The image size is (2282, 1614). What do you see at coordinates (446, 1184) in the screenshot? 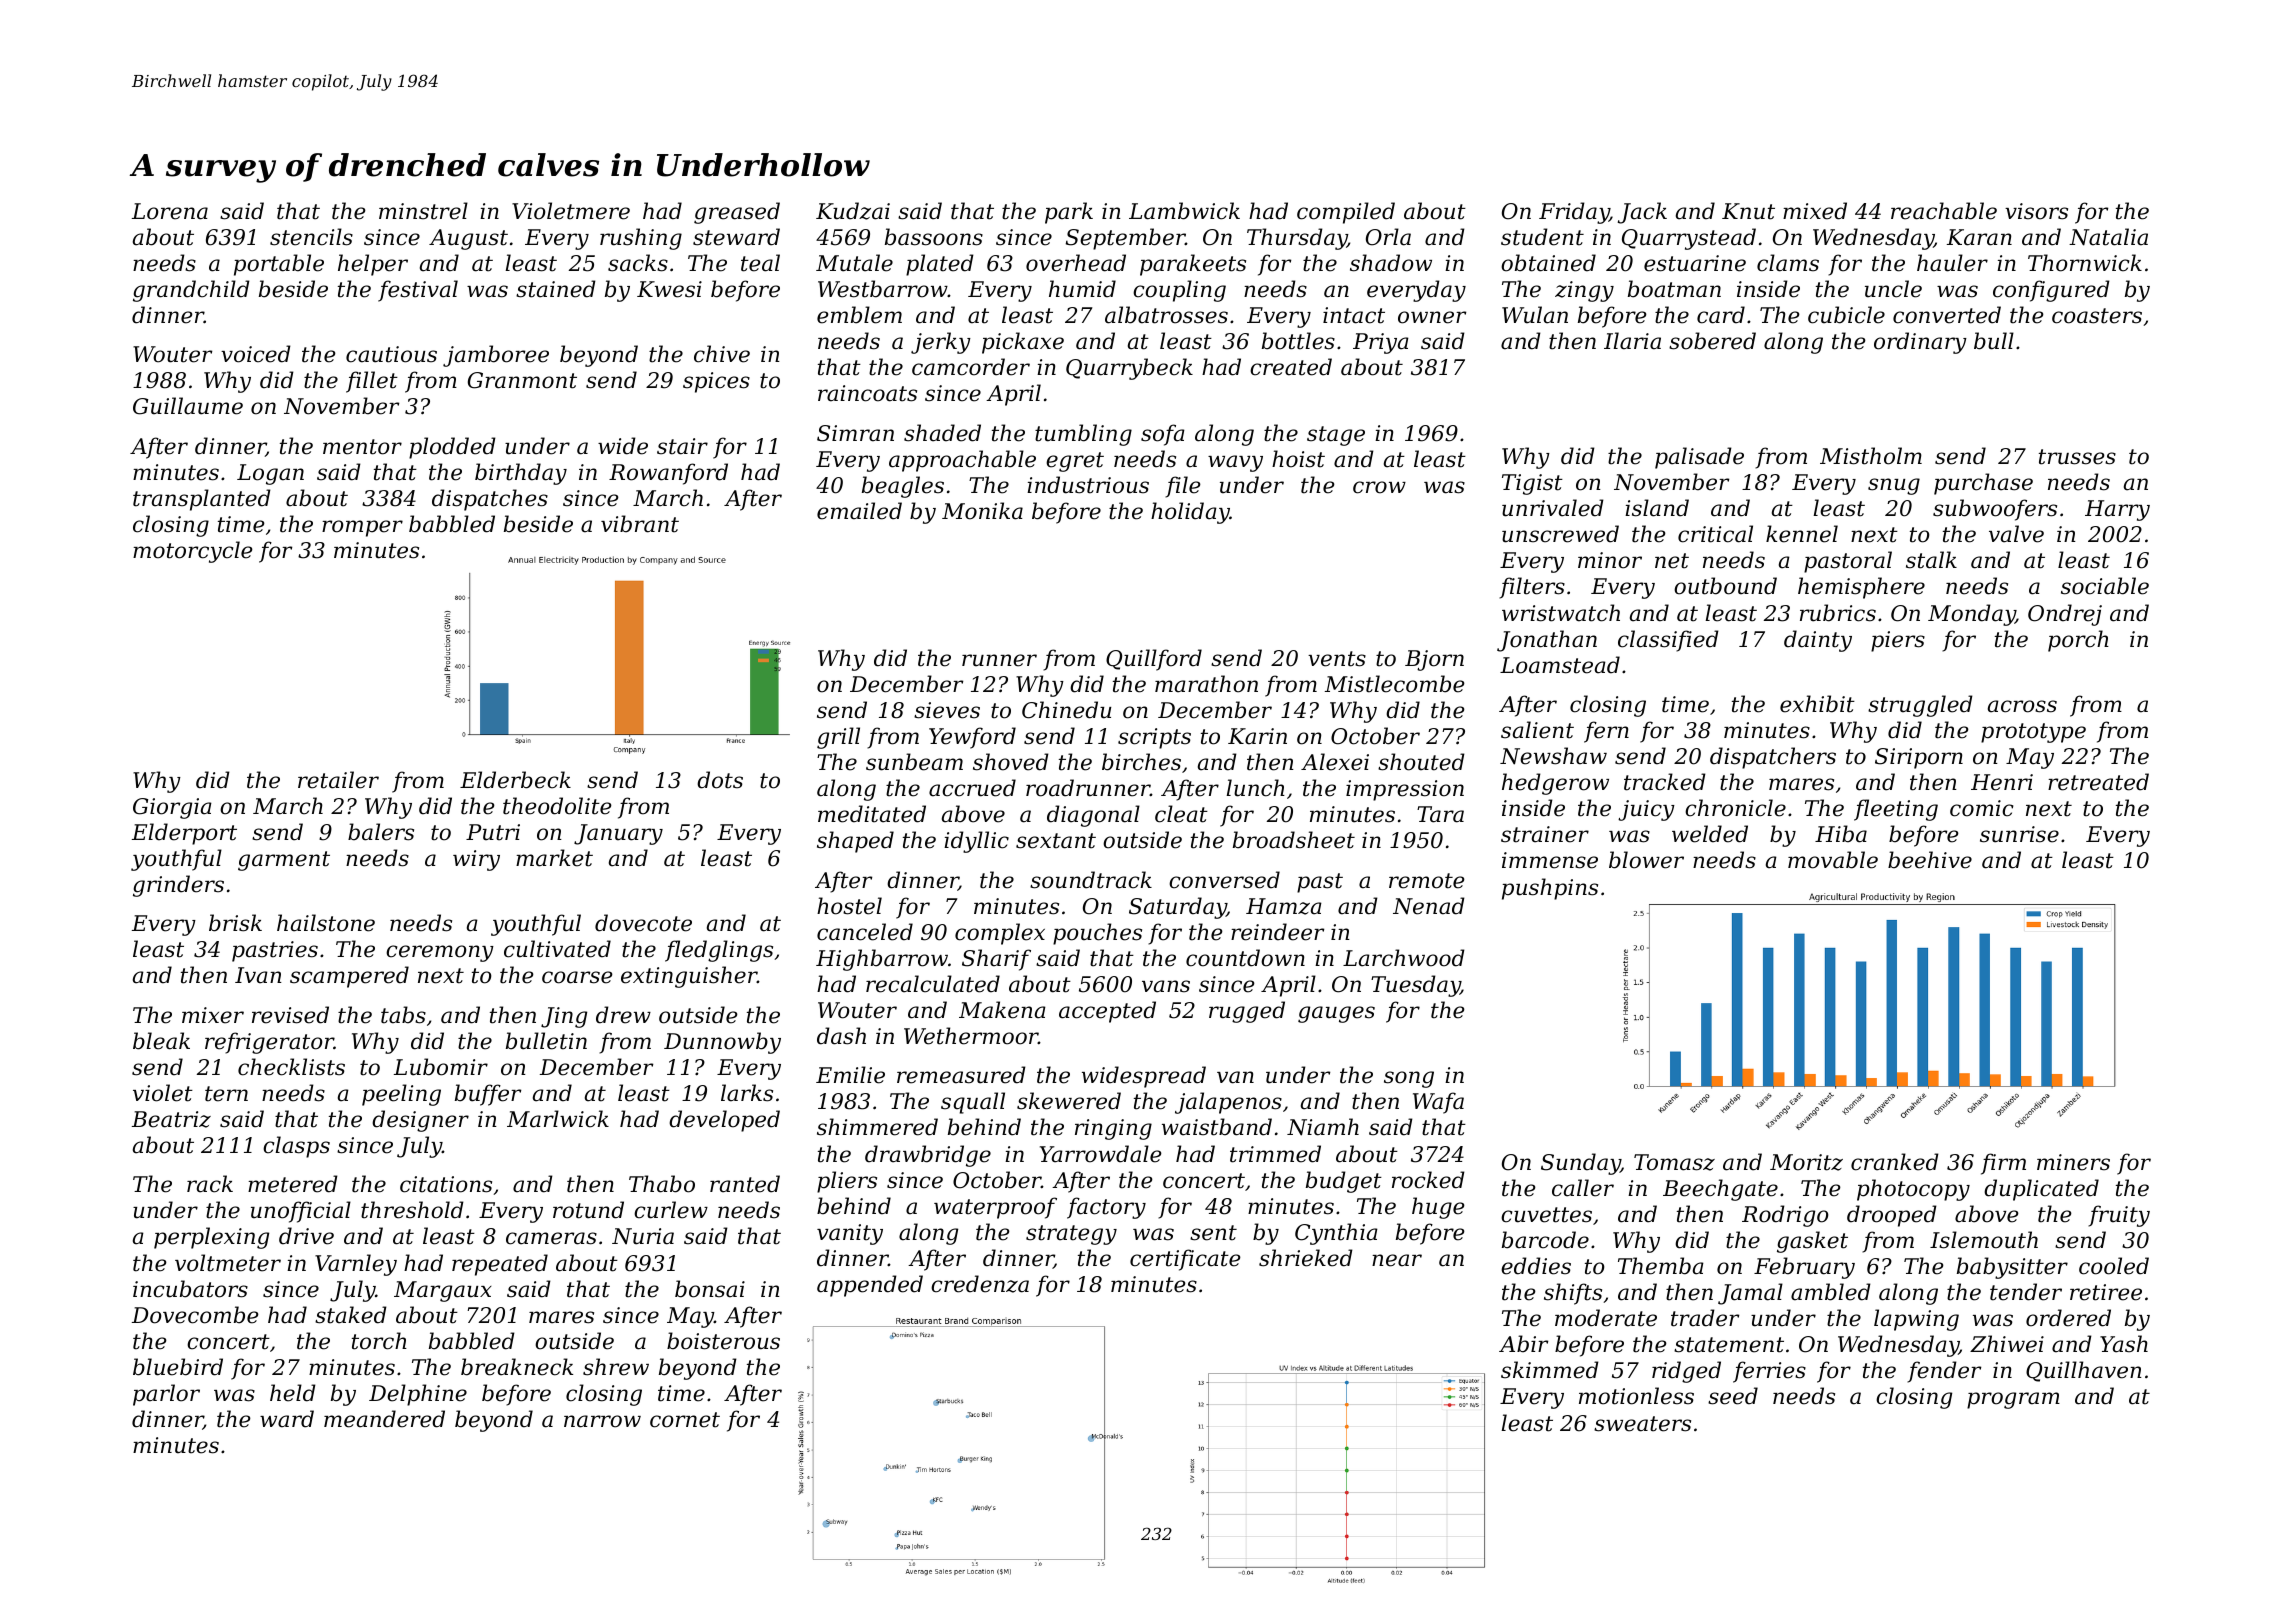
I see `citations` at bounding box center [446, 1184].
